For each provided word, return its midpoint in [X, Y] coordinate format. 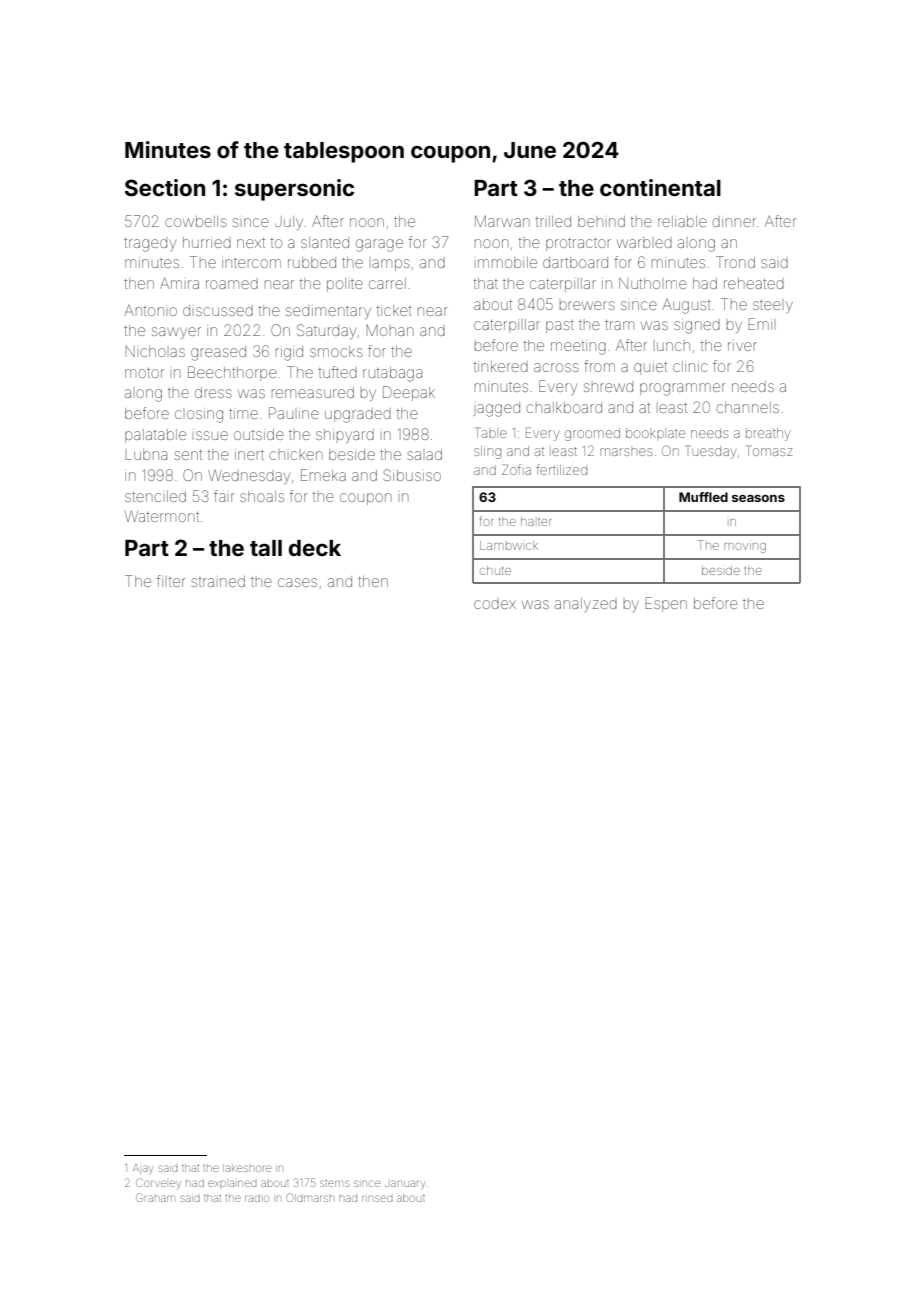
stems [334, 1183]
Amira [179, 283]
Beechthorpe [232, 373]
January [405, 1185]
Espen [666, 604]
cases [297, 582]
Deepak [409, 393]
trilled [553, 221]
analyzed [586, 605]
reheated [754, 283]
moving [745, 548]
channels [747, 407]
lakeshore [247, 1168]
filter [171, 581]
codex [495, 604]
